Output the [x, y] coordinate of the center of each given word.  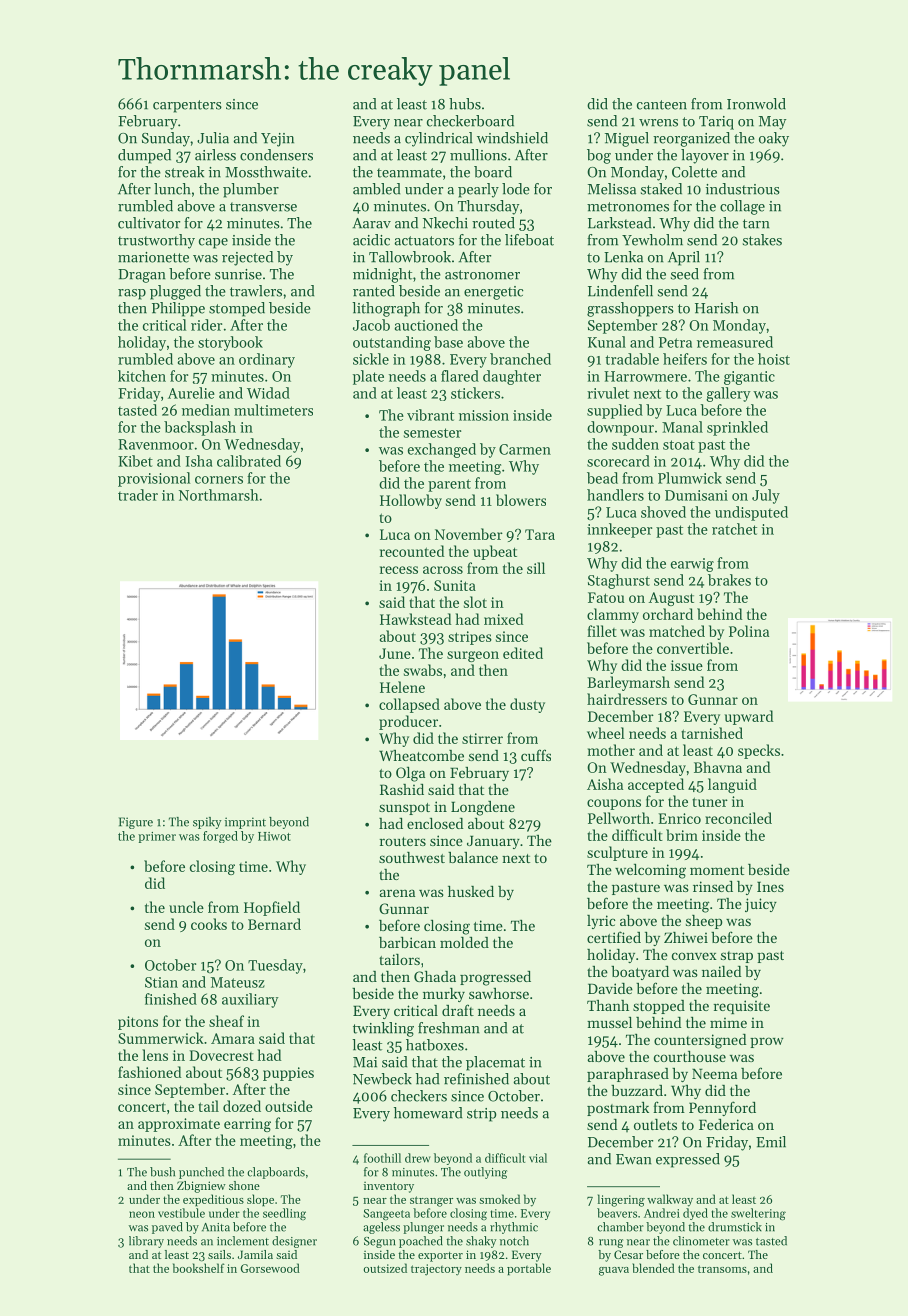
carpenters [187, 106]
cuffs [536, 755]
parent [449, 485]
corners [219, 480]
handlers [615, 495]
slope [260, 1200]
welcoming [650, 871]
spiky [207, 823]
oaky [774, 139]
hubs [465, 104]
